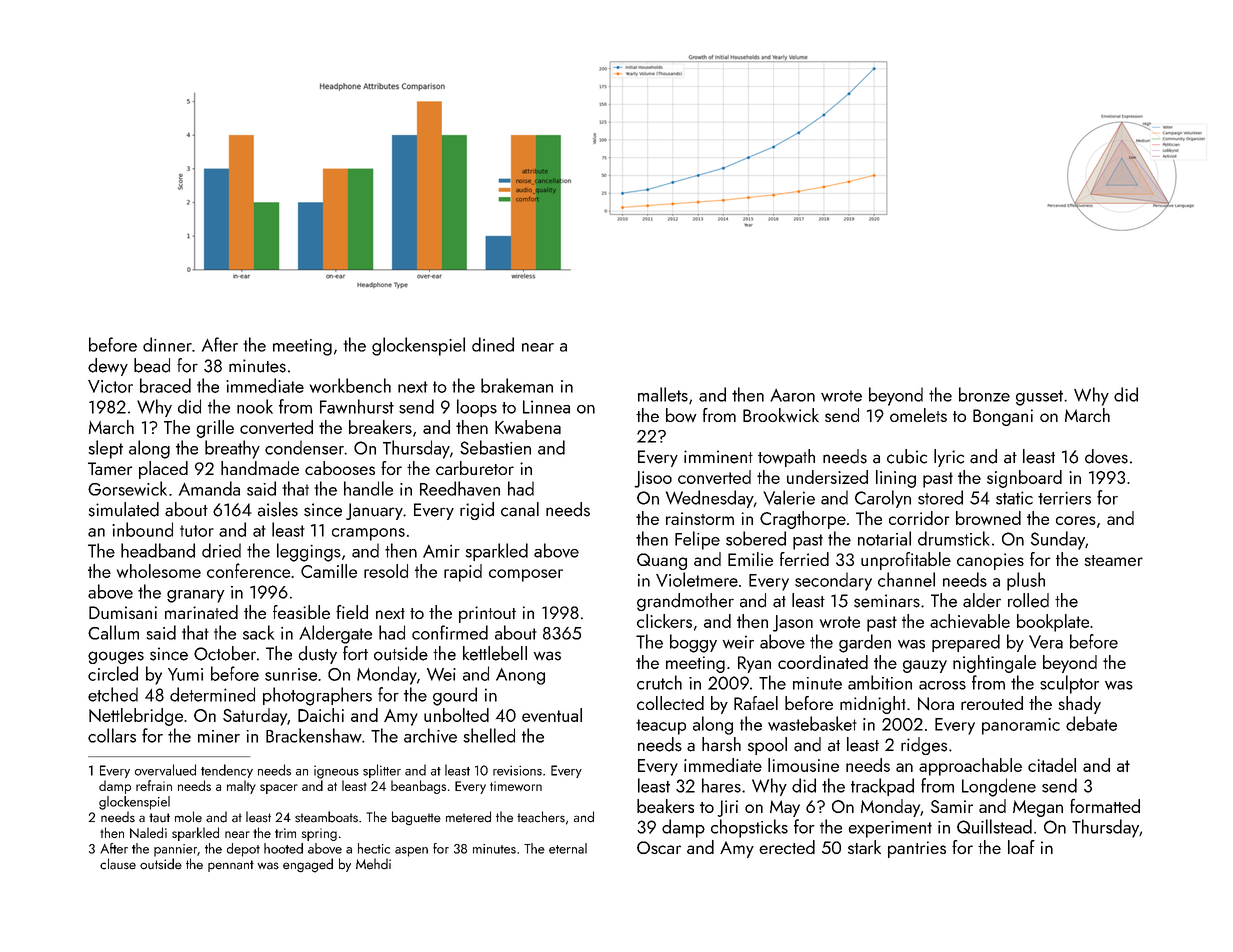 This screenshot has width=1233, height=952. Describe the element at coordinates (231, 866) in the screenshot. I see `pennant` at that location.
